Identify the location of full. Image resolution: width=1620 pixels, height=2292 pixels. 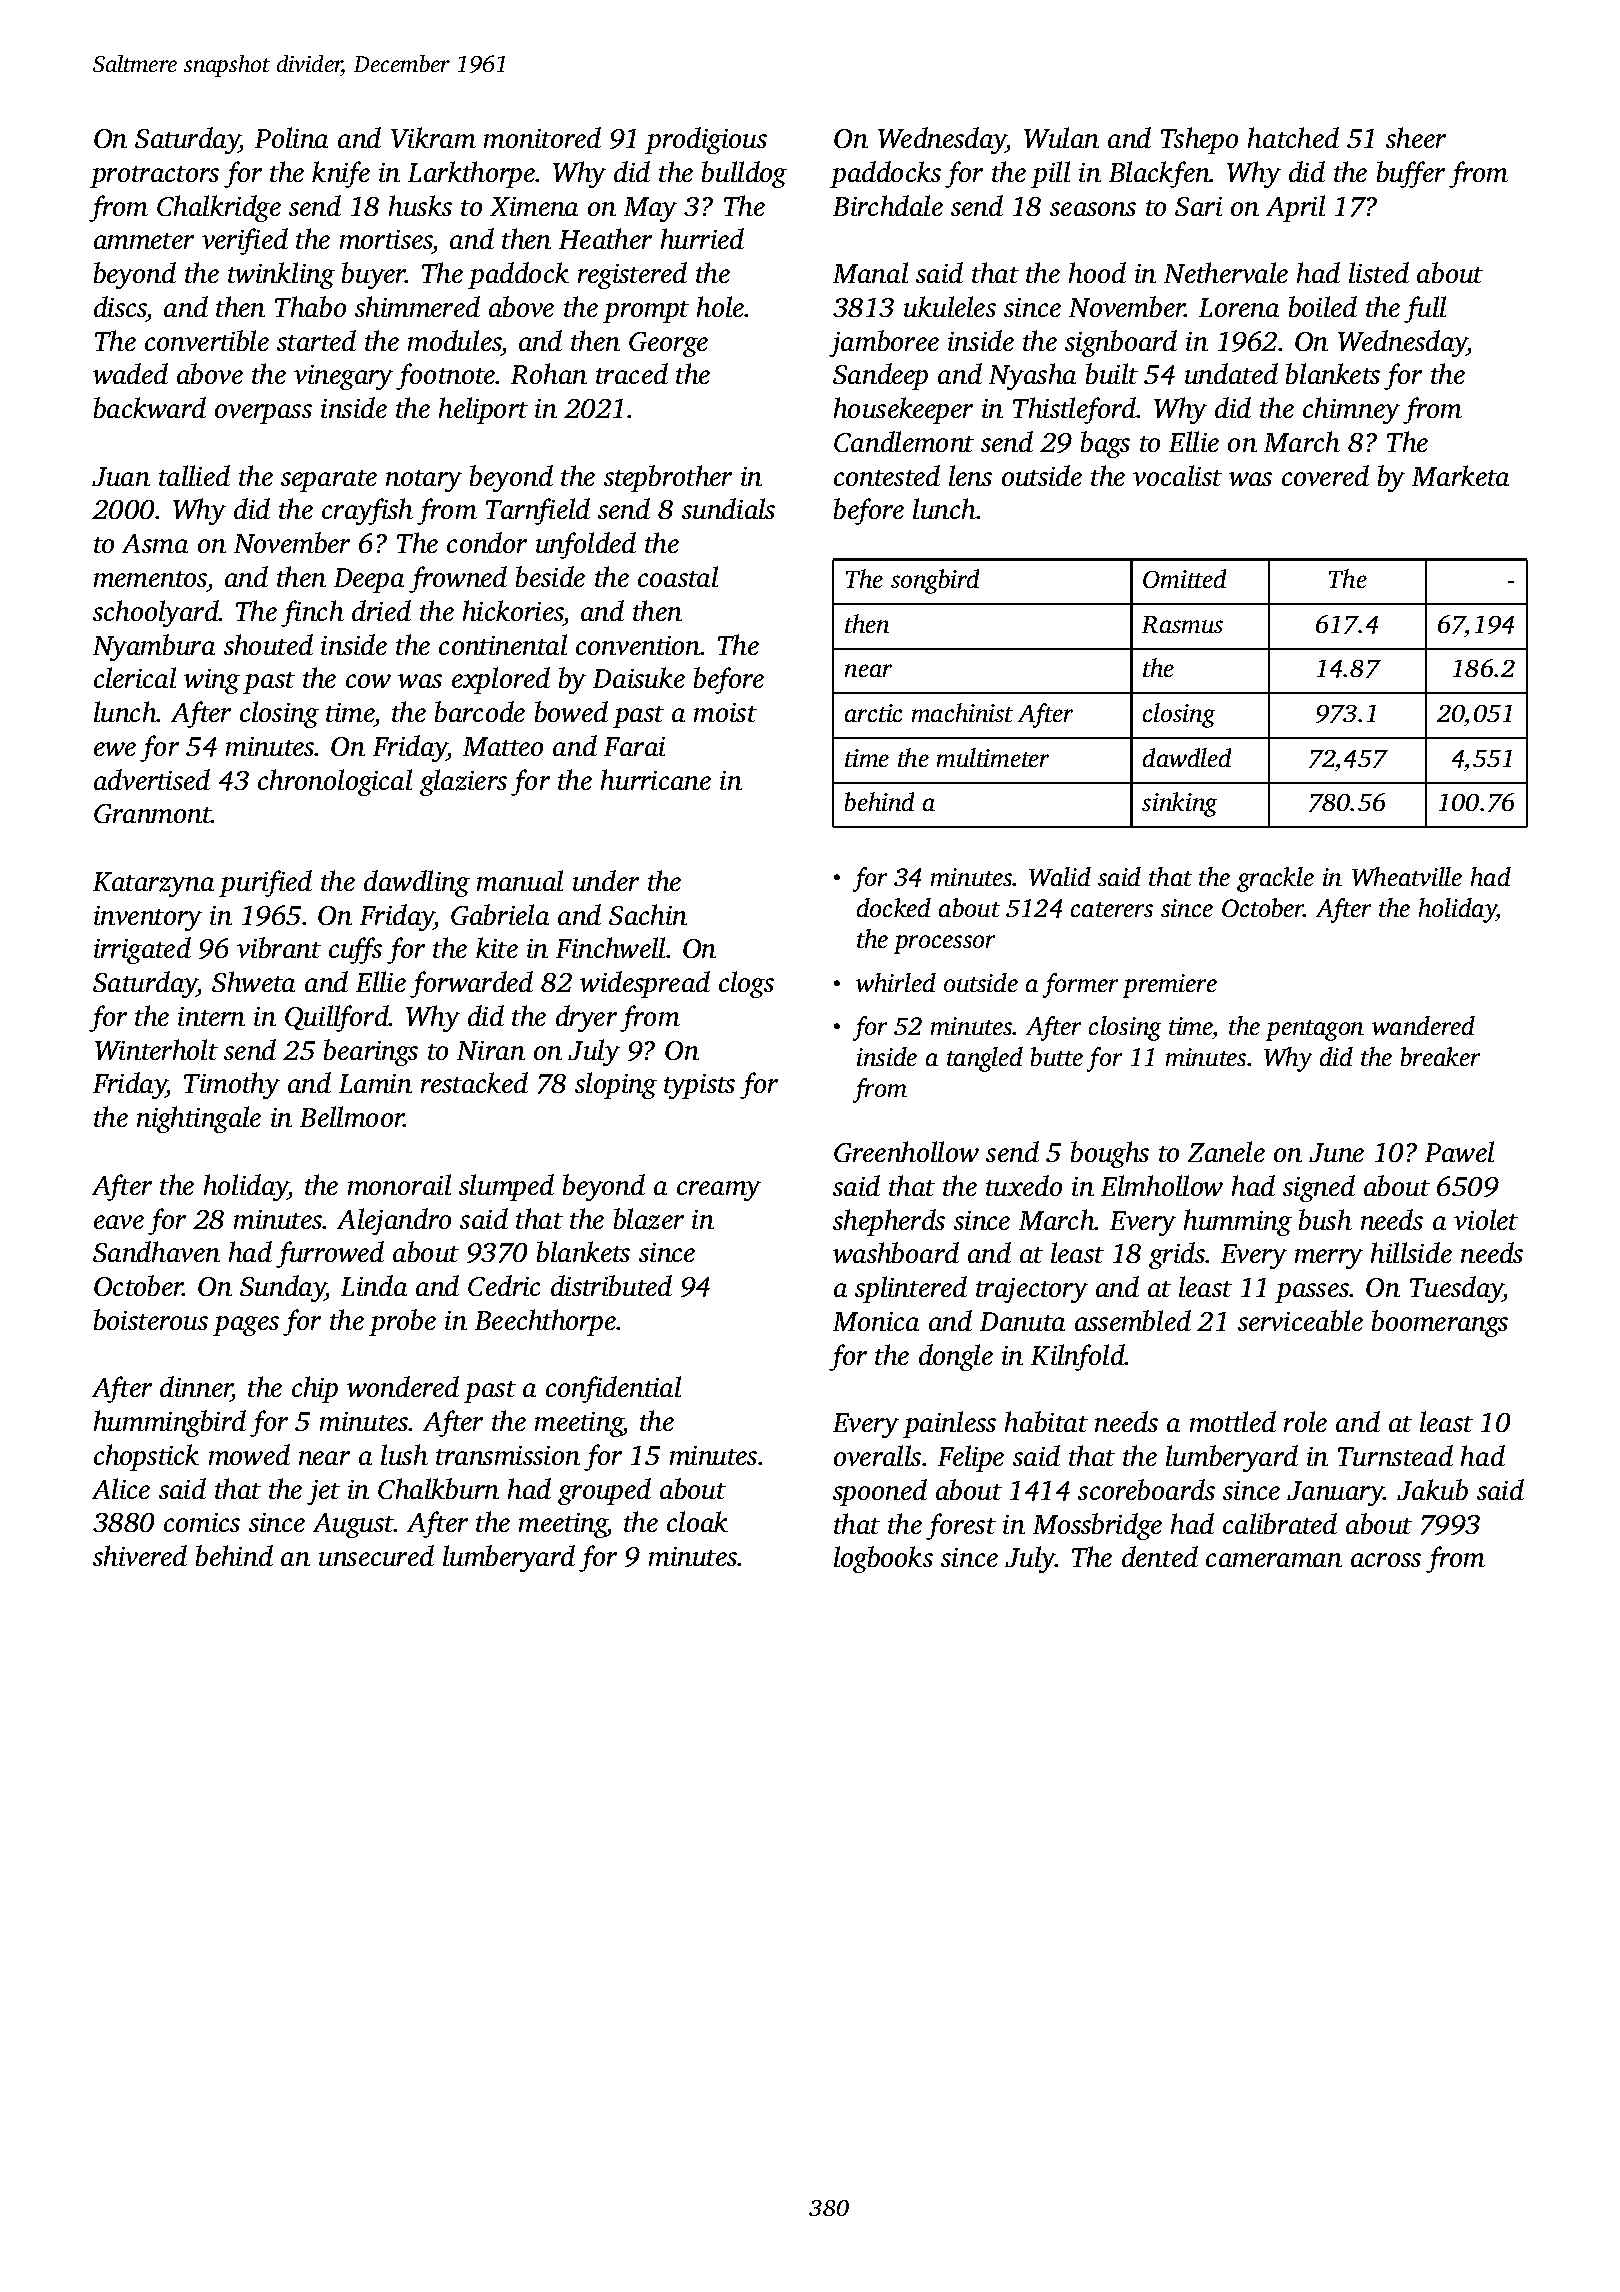
(1425, 309).
